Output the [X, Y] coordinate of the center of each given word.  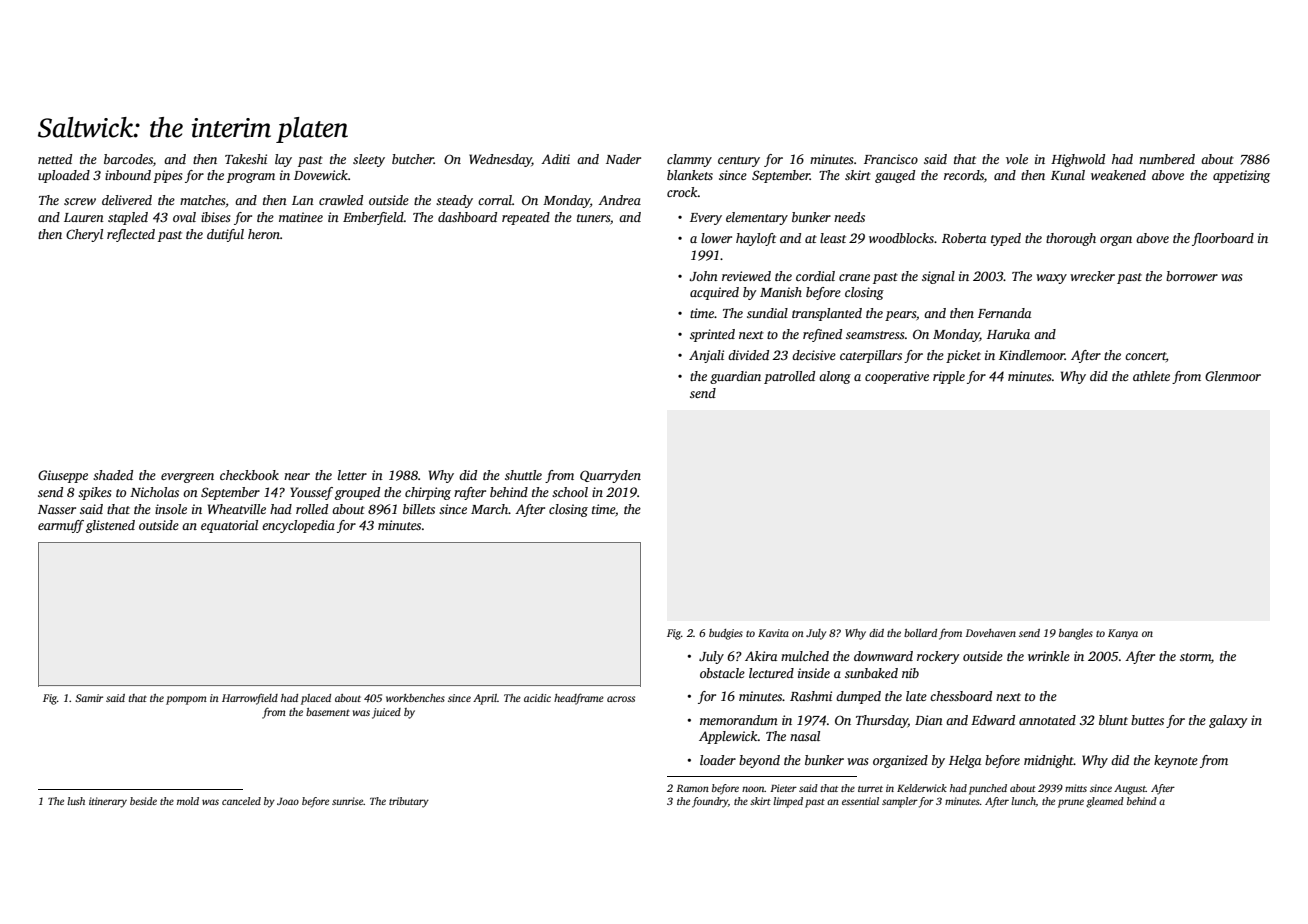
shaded [113, 475]
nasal [805, 736]
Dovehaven [990, 633]
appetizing [1241, 176]
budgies [726, 634]
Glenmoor [1233, 376]
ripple [949, 377]
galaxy [1228, 721]
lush [76, 801]
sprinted [712, 335]
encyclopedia [298, 526]
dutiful [225, 235]
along [835, 377]
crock [682, 192]
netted [55, 159]
